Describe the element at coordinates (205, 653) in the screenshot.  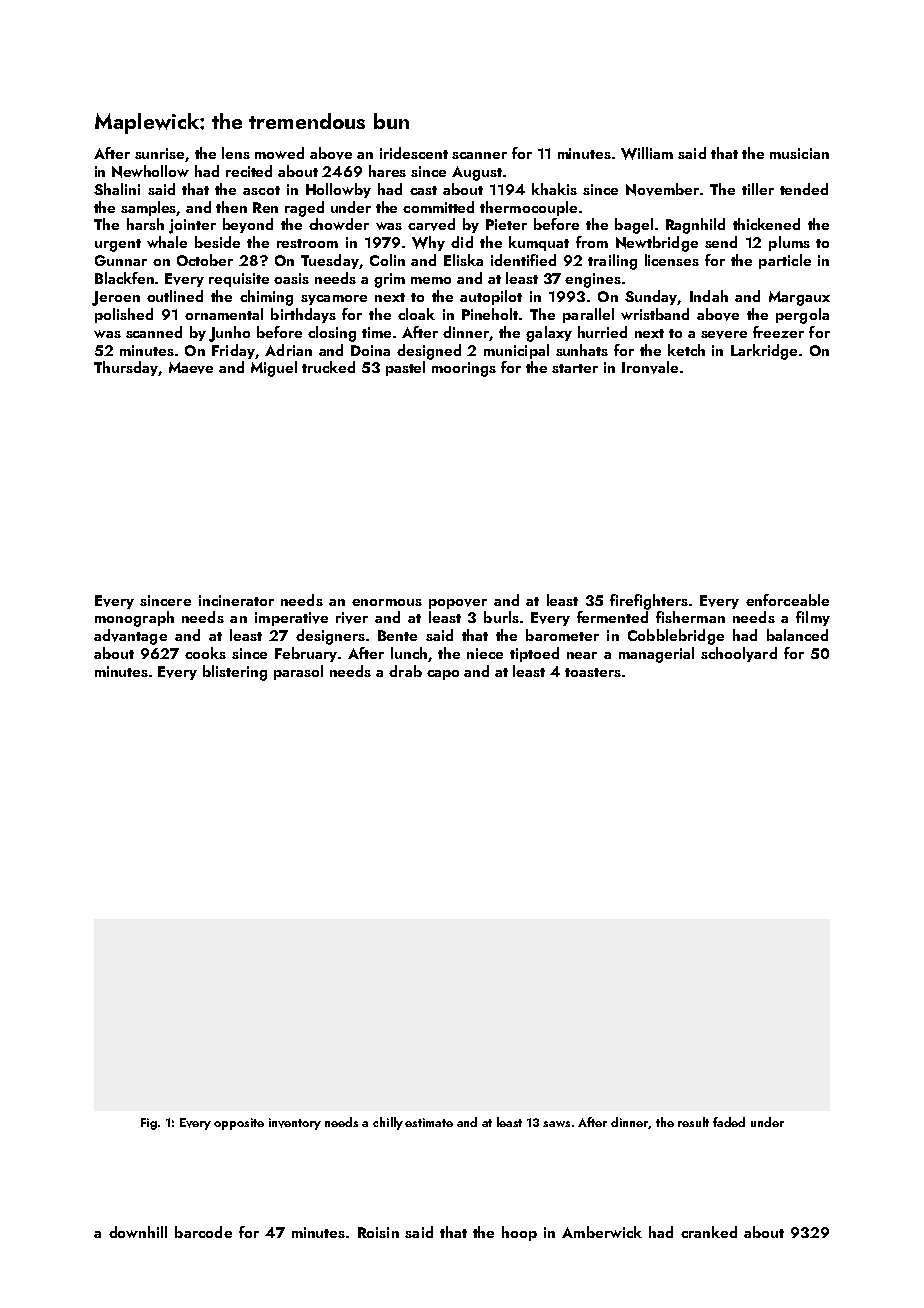
I see `cooks` at that location.
